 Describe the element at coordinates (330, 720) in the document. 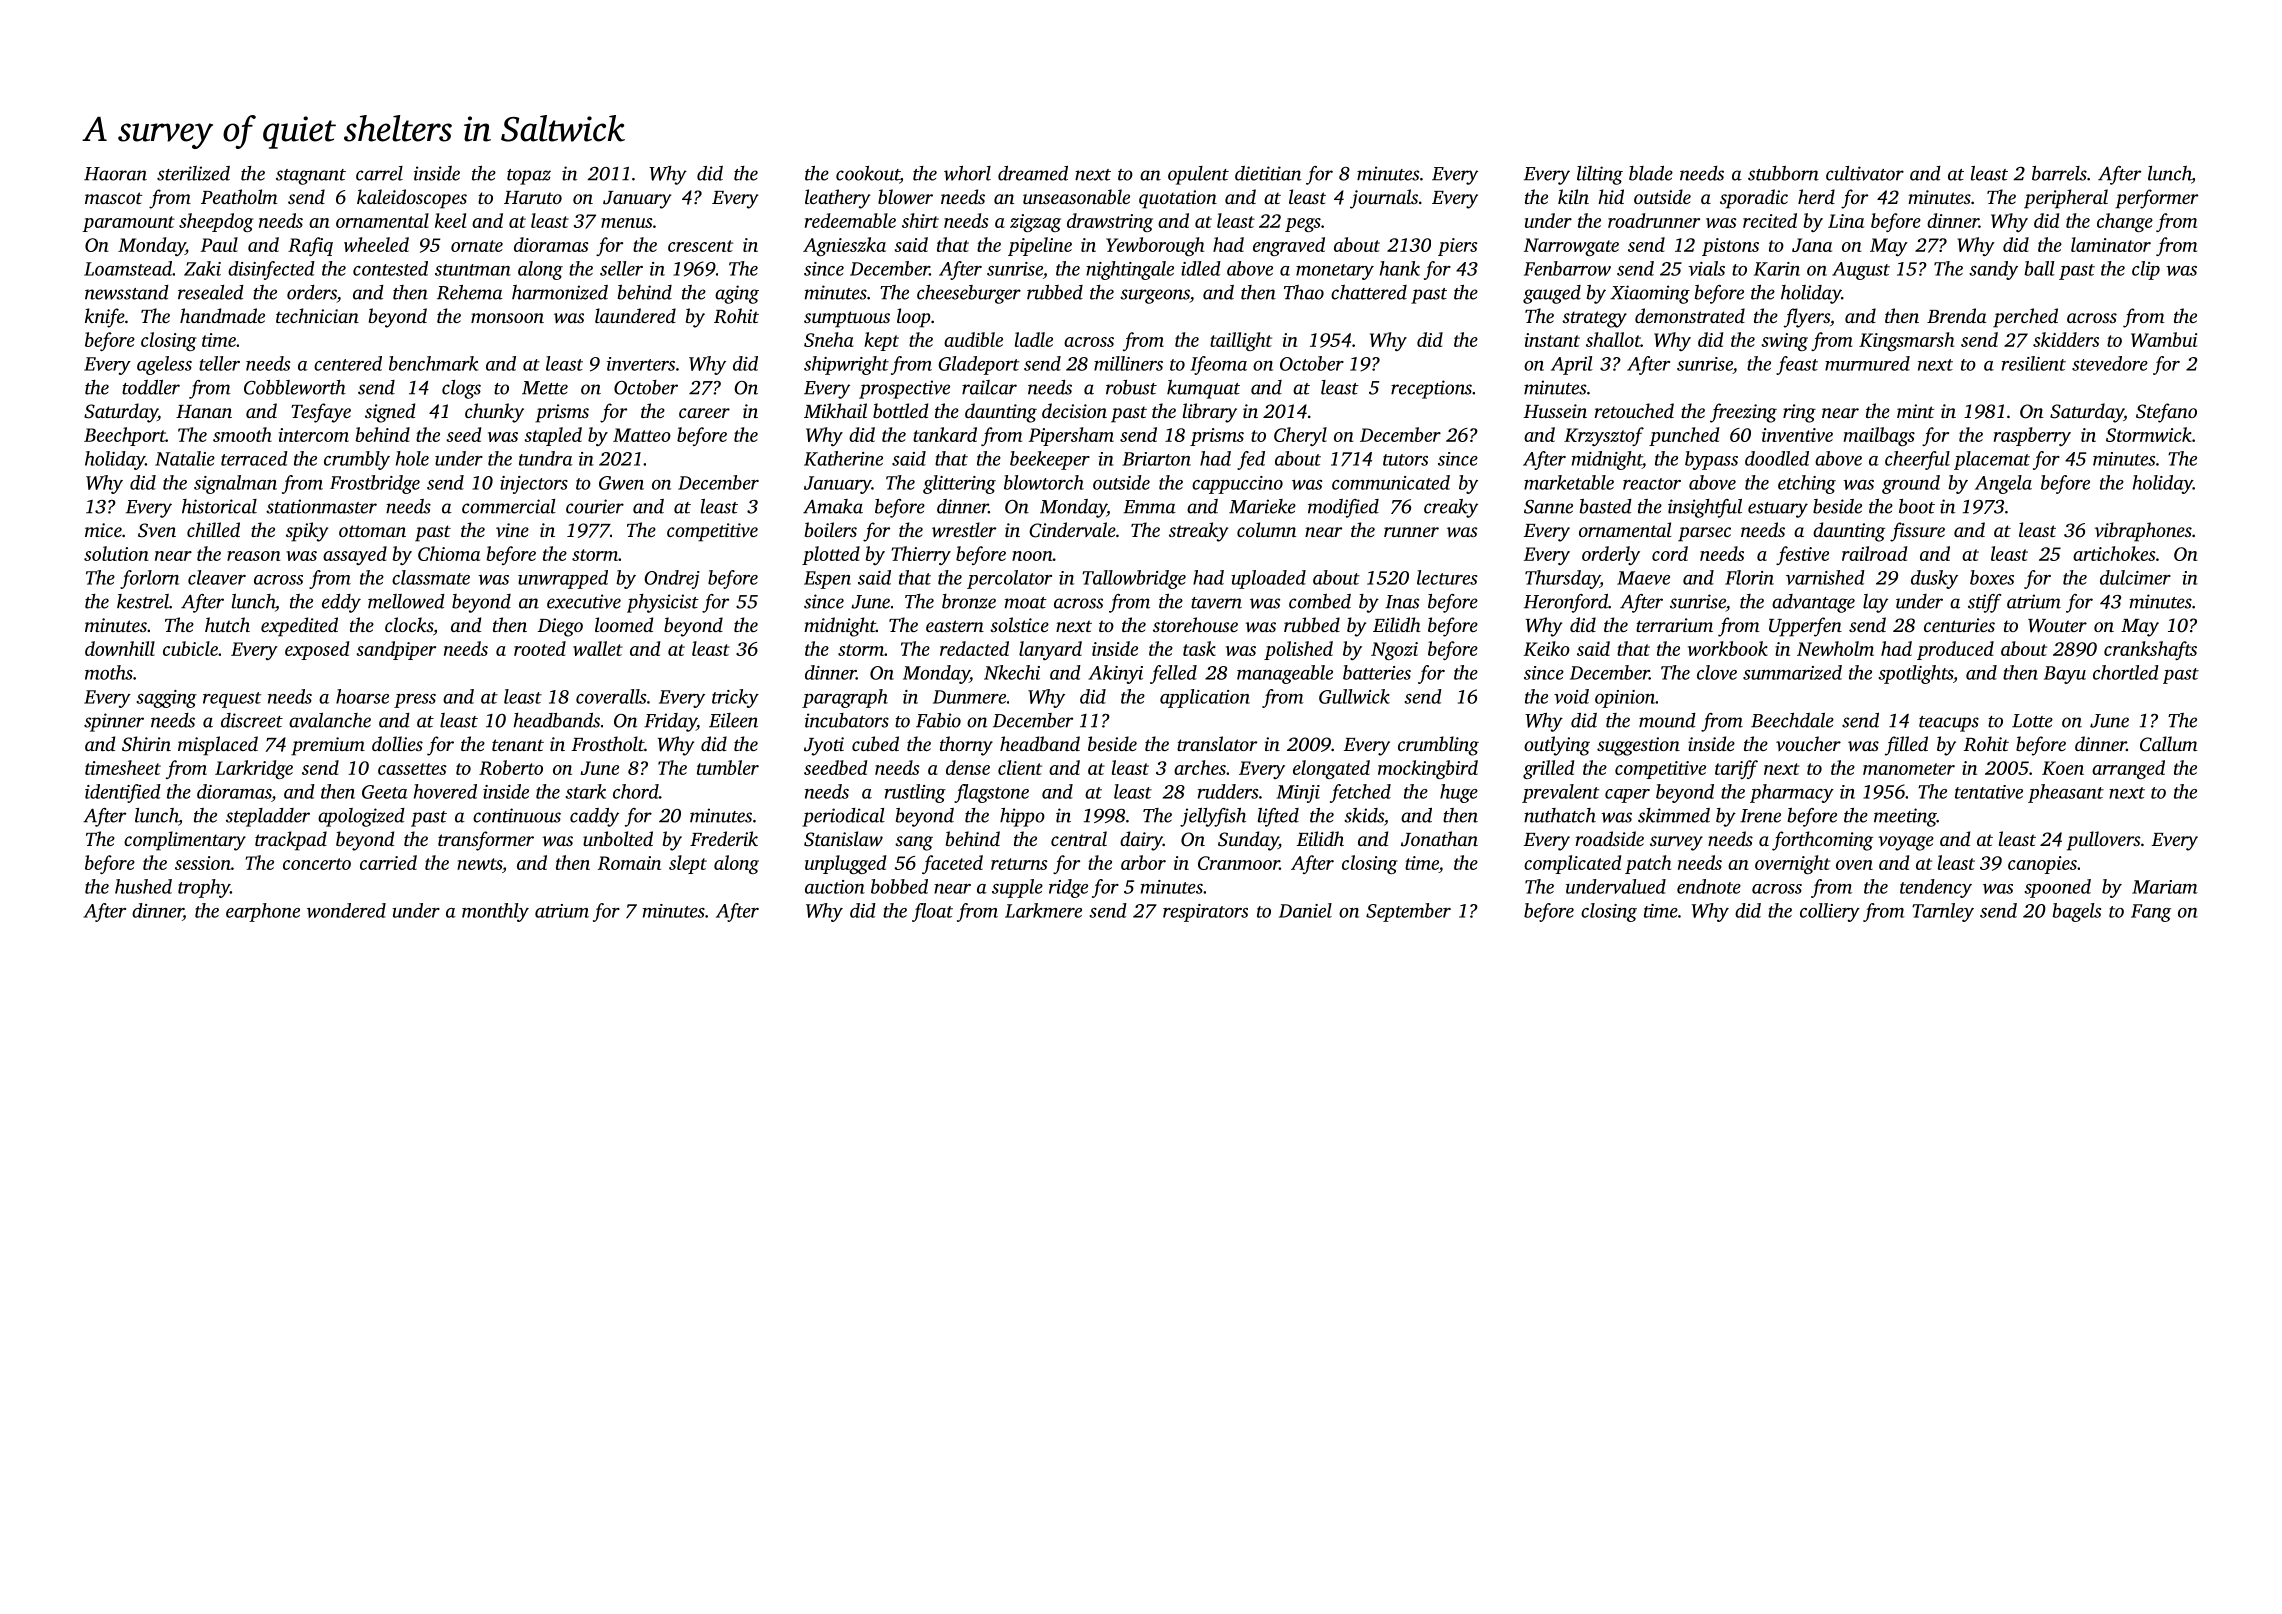

I see `avalanche` at that location.
